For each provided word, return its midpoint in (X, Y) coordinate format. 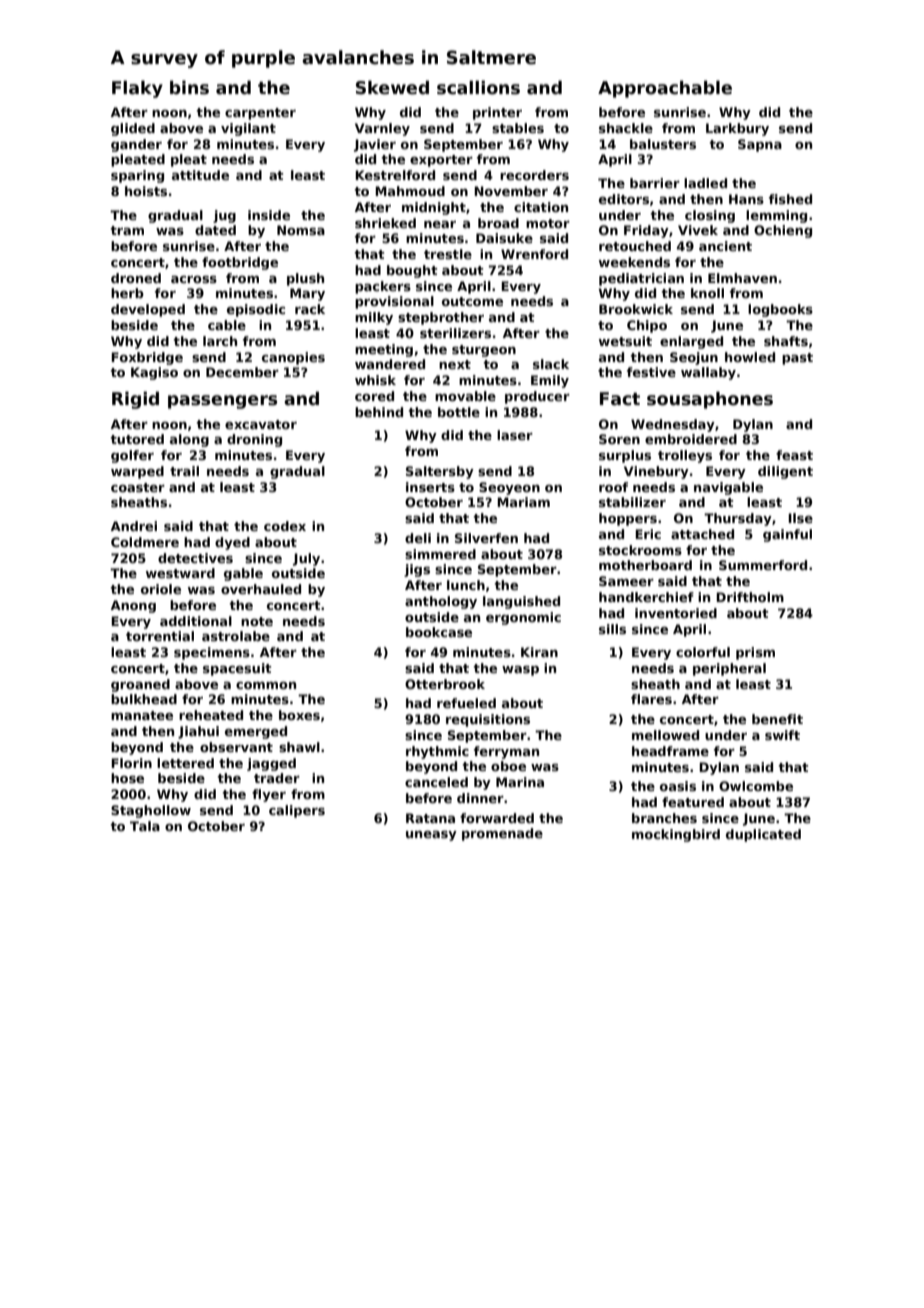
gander (136, 145)
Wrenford (534, 254)
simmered (440, 554)
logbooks (780, 310)
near (440, 224)
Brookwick (636, 309)
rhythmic (437, 752)
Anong (133, 606)
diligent (785, 472)
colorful (703, 652)
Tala (145, 826)
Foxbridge (147, 358)
